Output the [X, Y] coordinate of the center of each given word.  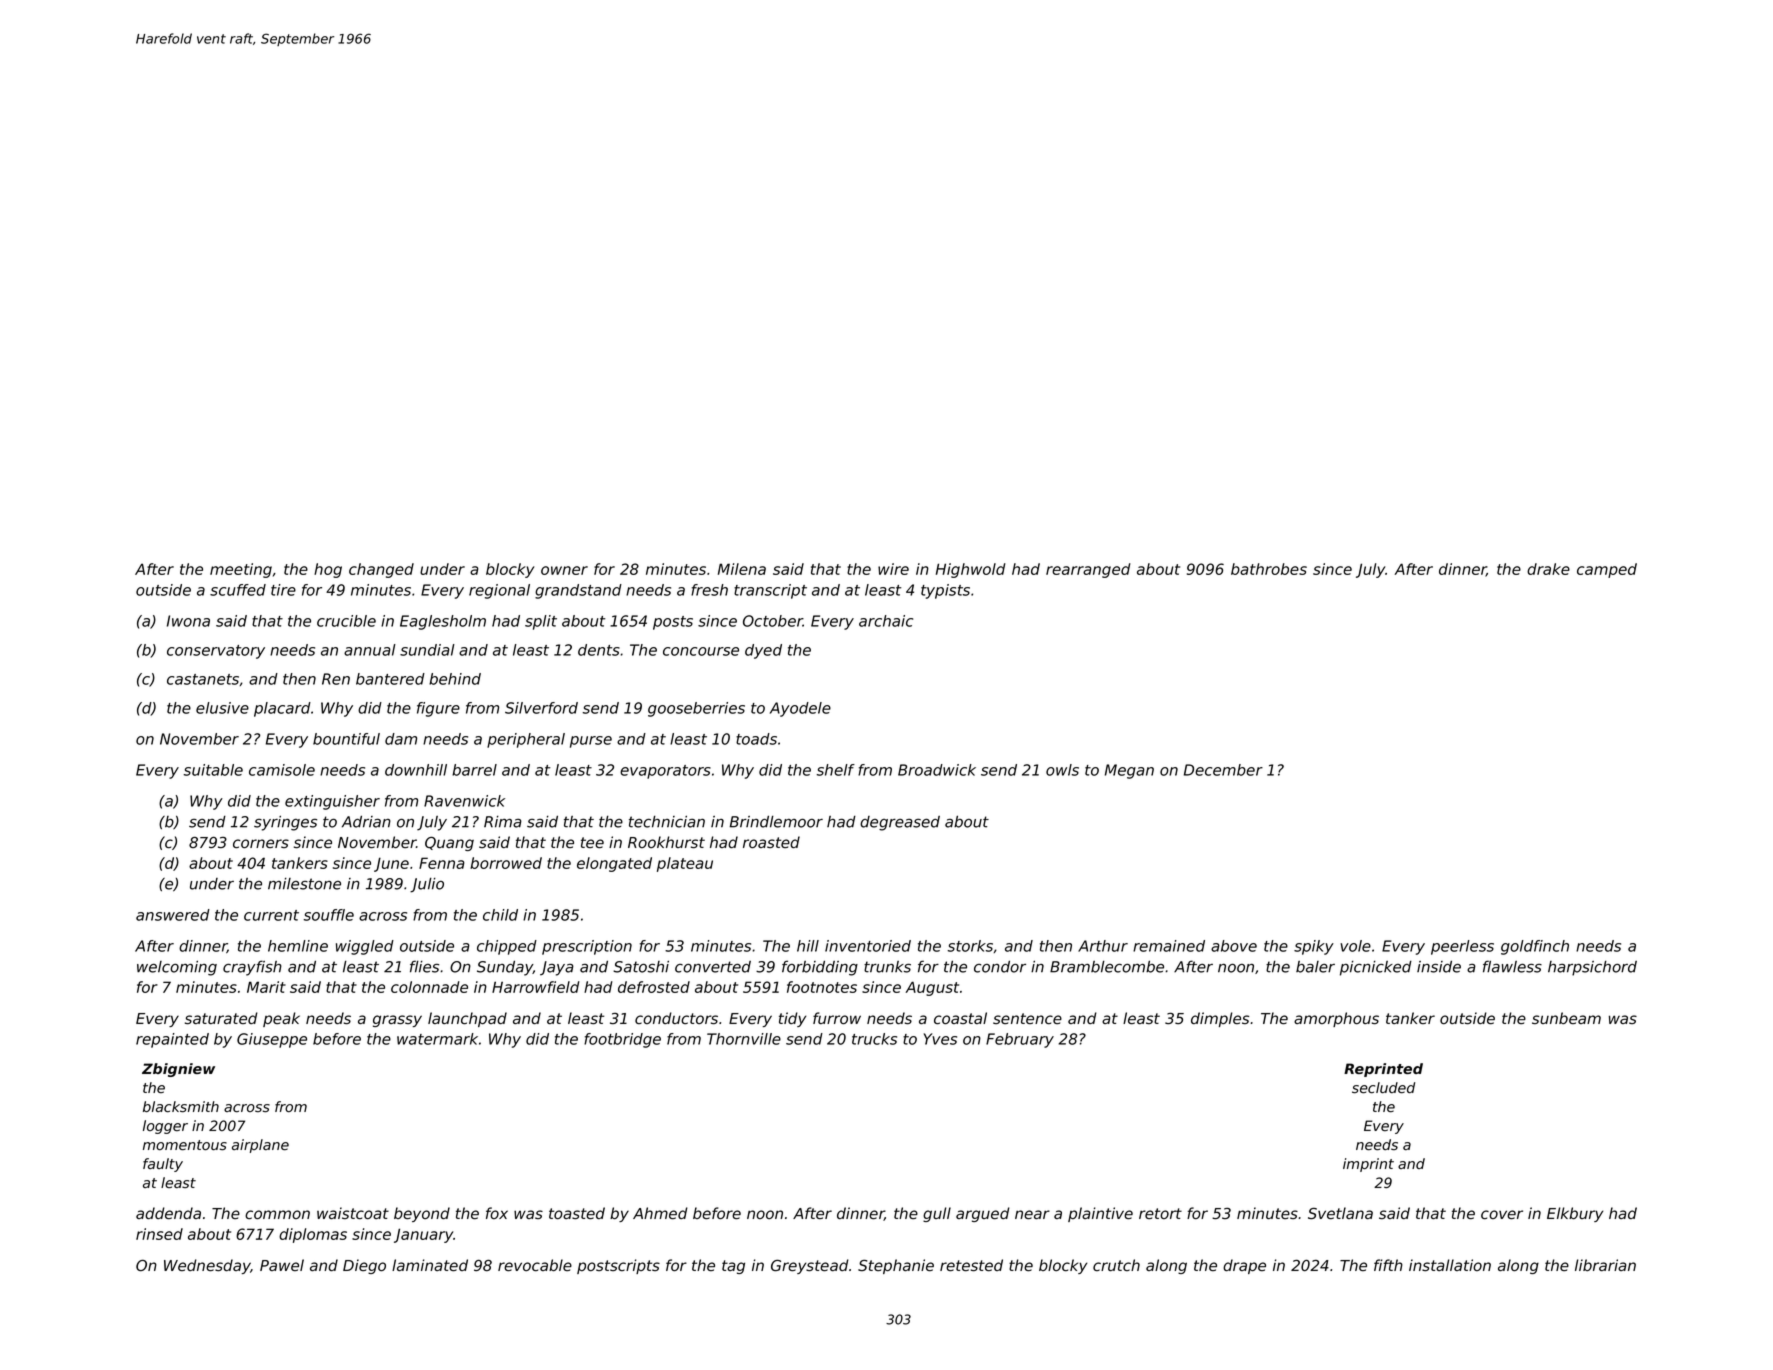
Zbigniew [178, 1070]
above [1234, 946]
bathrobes [1269, 569]
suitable [213, 770]
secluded [1383, 1088]
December [1223, 770]
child [500, 915]
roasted [771, 842]
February [1020, 1040]
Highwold [971, 570]
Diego [364, 1266]
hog [328, 570]
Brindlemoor [776, 822]
